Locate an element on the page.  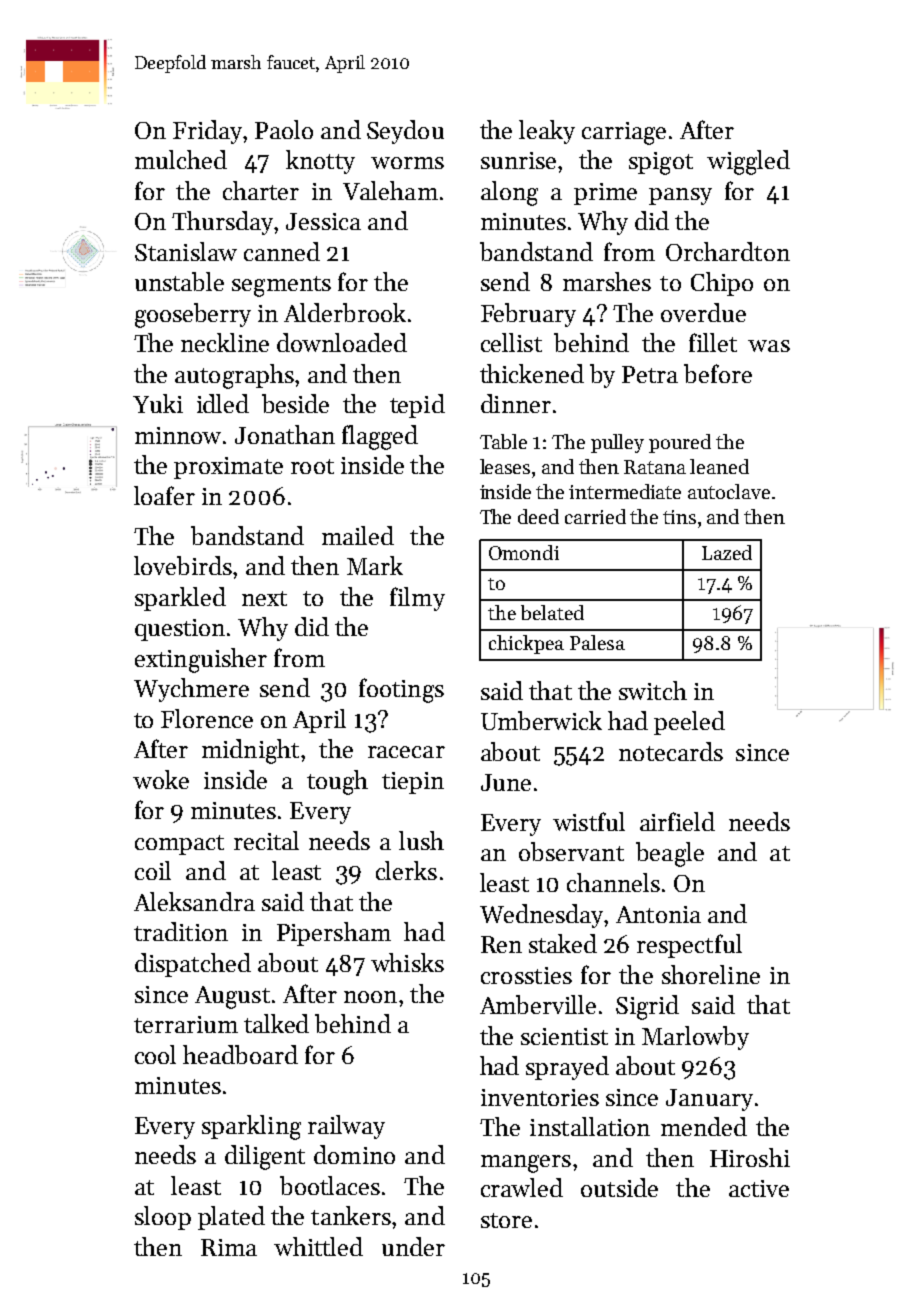
flagged is located at coordinates (380, 437).
